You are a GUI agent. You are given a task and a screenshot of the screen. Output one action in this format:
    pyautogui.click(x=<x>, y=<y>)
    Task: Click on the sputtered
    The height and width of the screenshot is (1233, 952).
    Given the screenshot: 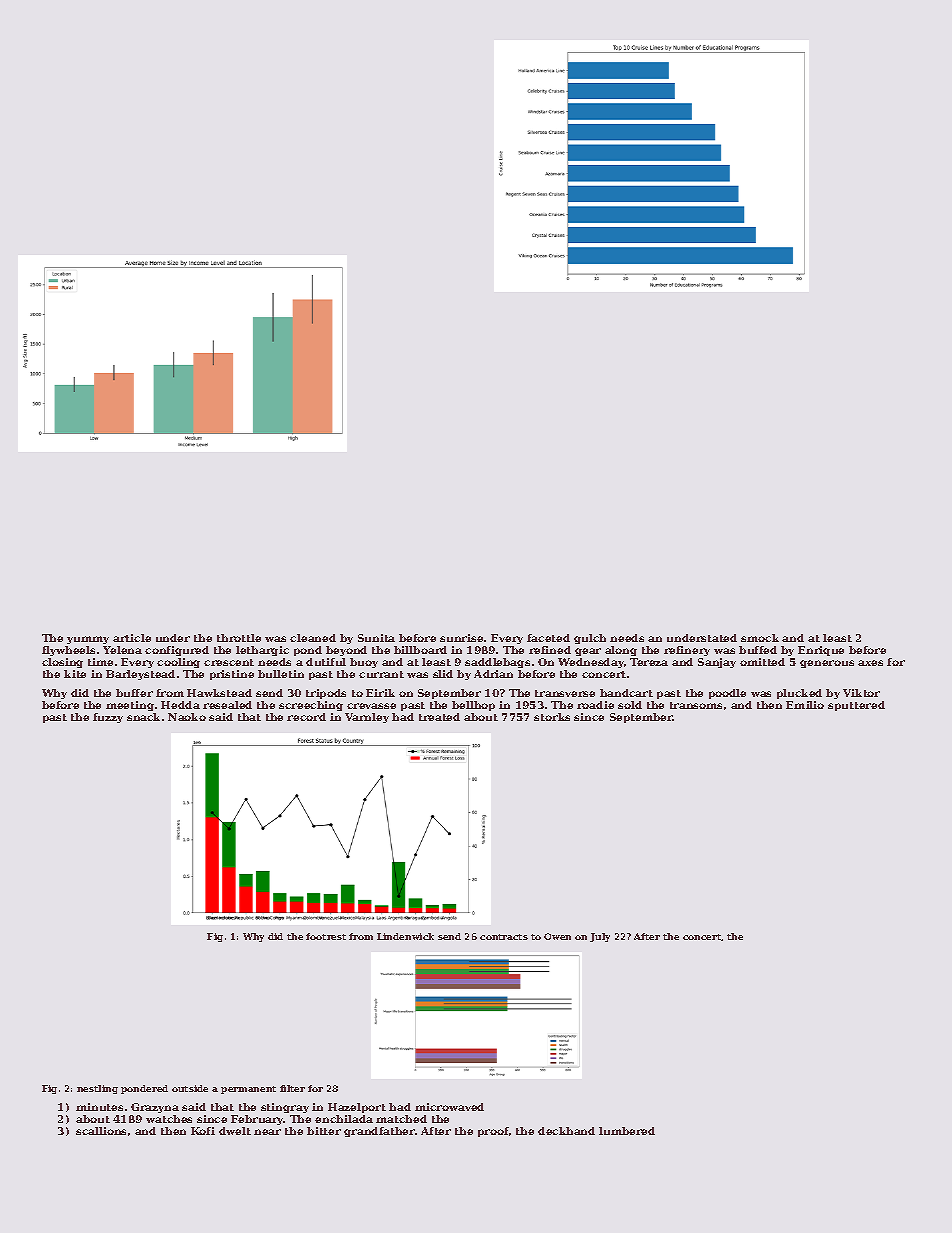 What is the action you would take?
    pyautogui.click(x=856, y=706)
